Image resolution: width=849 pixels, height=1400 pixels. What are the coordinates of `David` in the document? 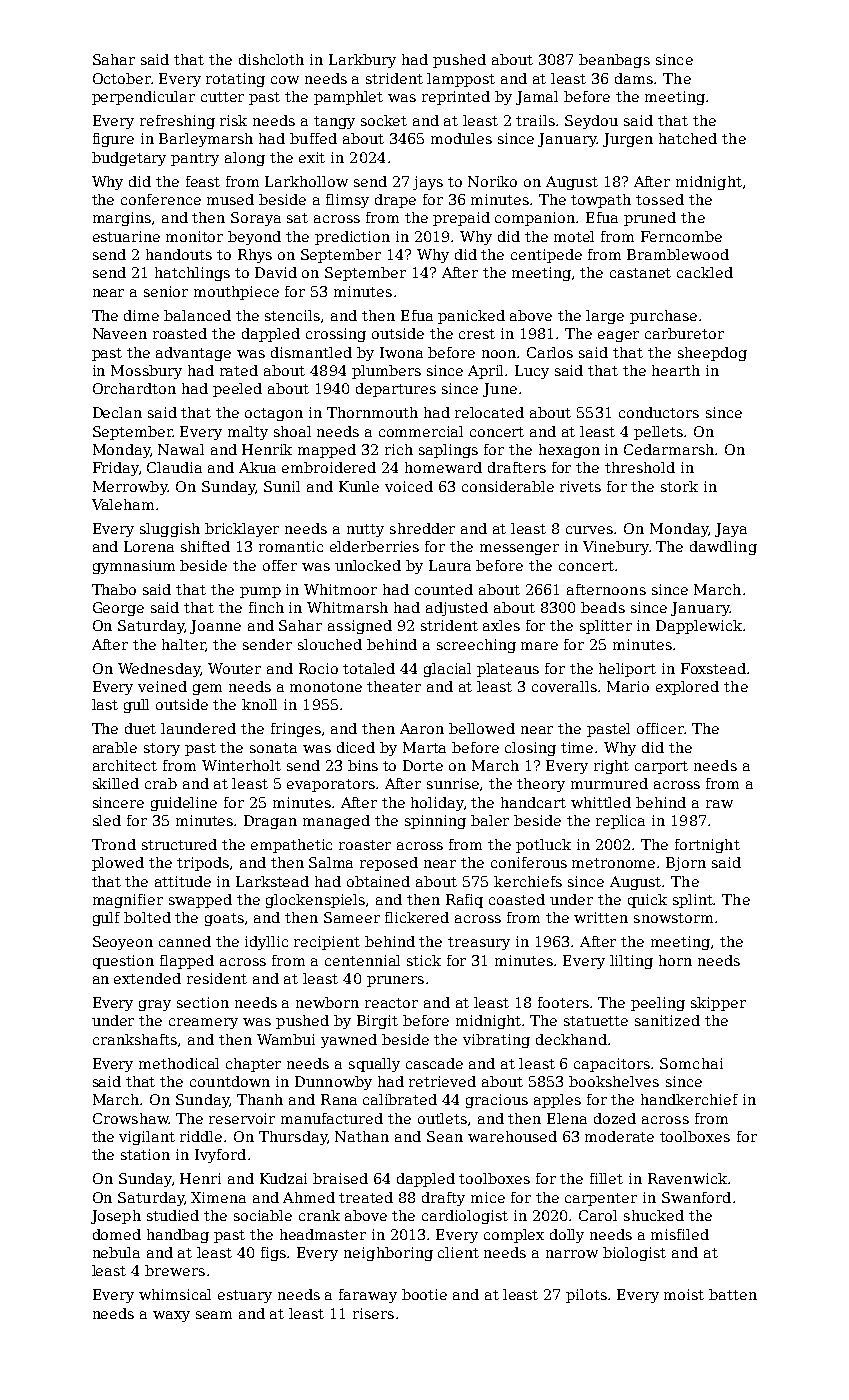 It's located at (276, 272).
